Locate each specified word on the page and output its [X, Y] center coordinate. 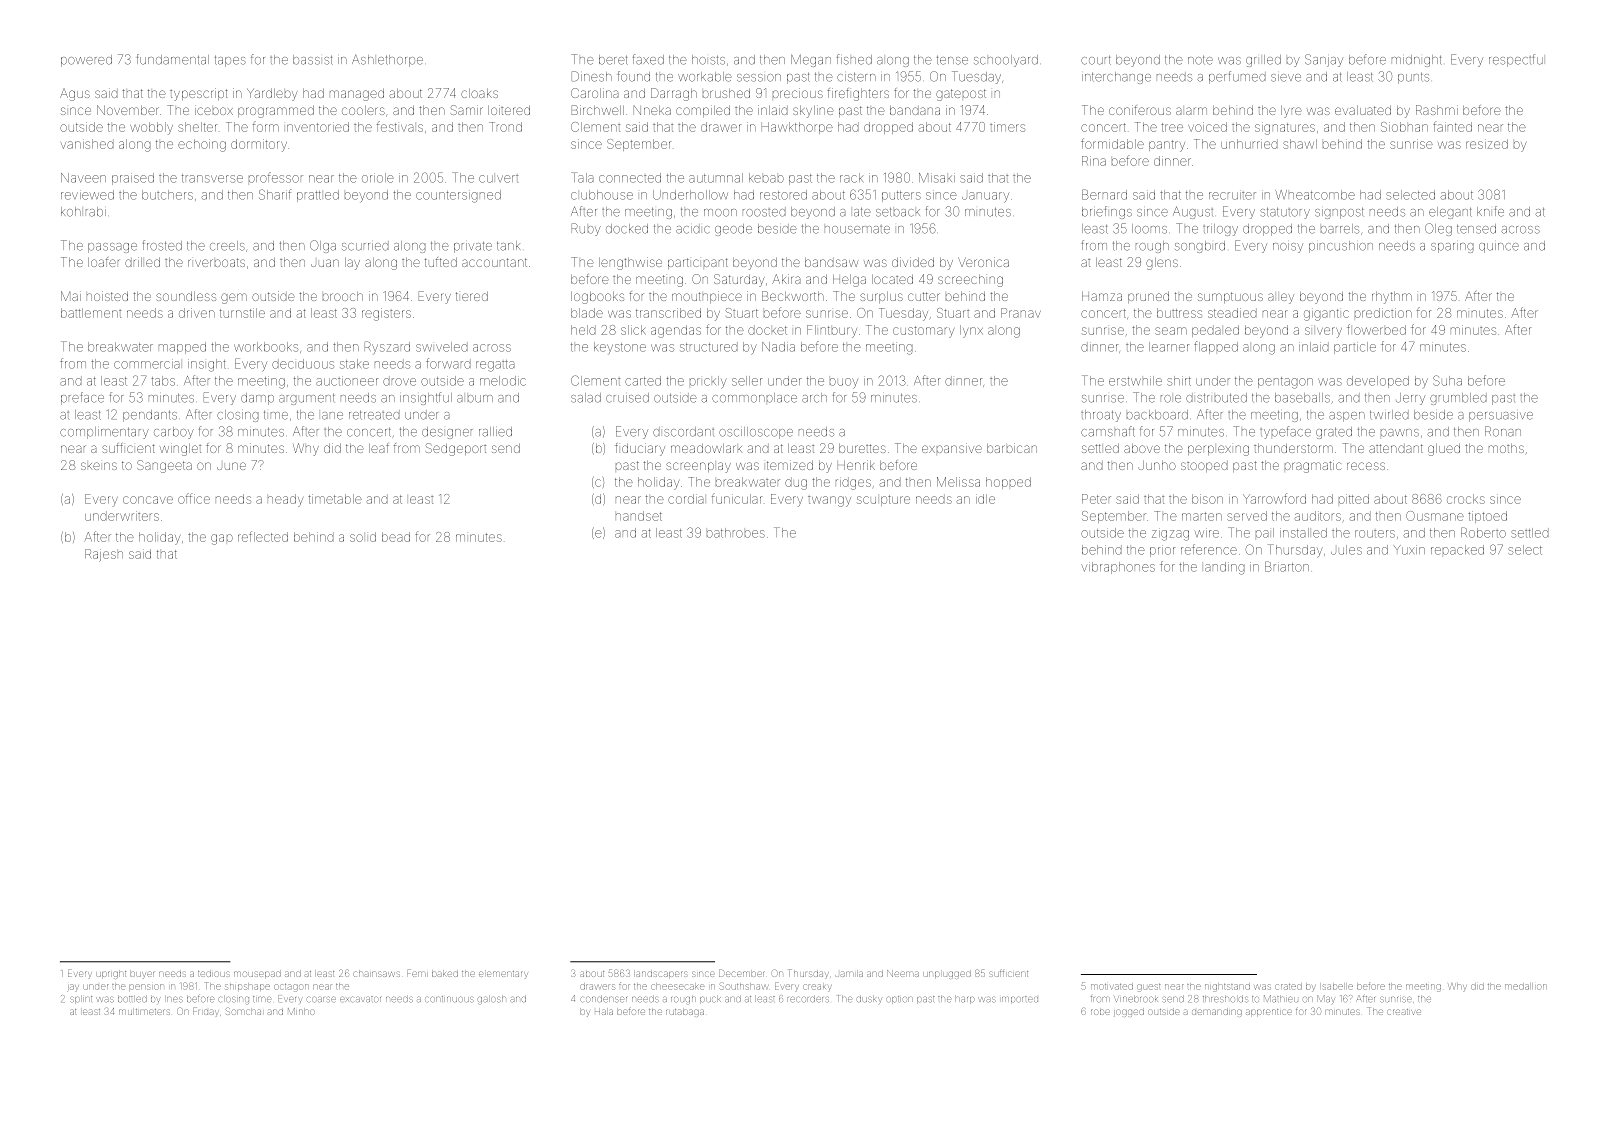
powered [86, 61]
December [741, 974]
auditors [1318, 516]
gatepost [961, 95]
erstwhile [1135, 381]
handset [639, 516]
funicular [737, 498]
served [1247, 516]
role [1171, 399]
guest [1148, 988]
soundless [186, 296]
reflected [263, 536]
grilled [1263, 61]
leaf [379, 448]
